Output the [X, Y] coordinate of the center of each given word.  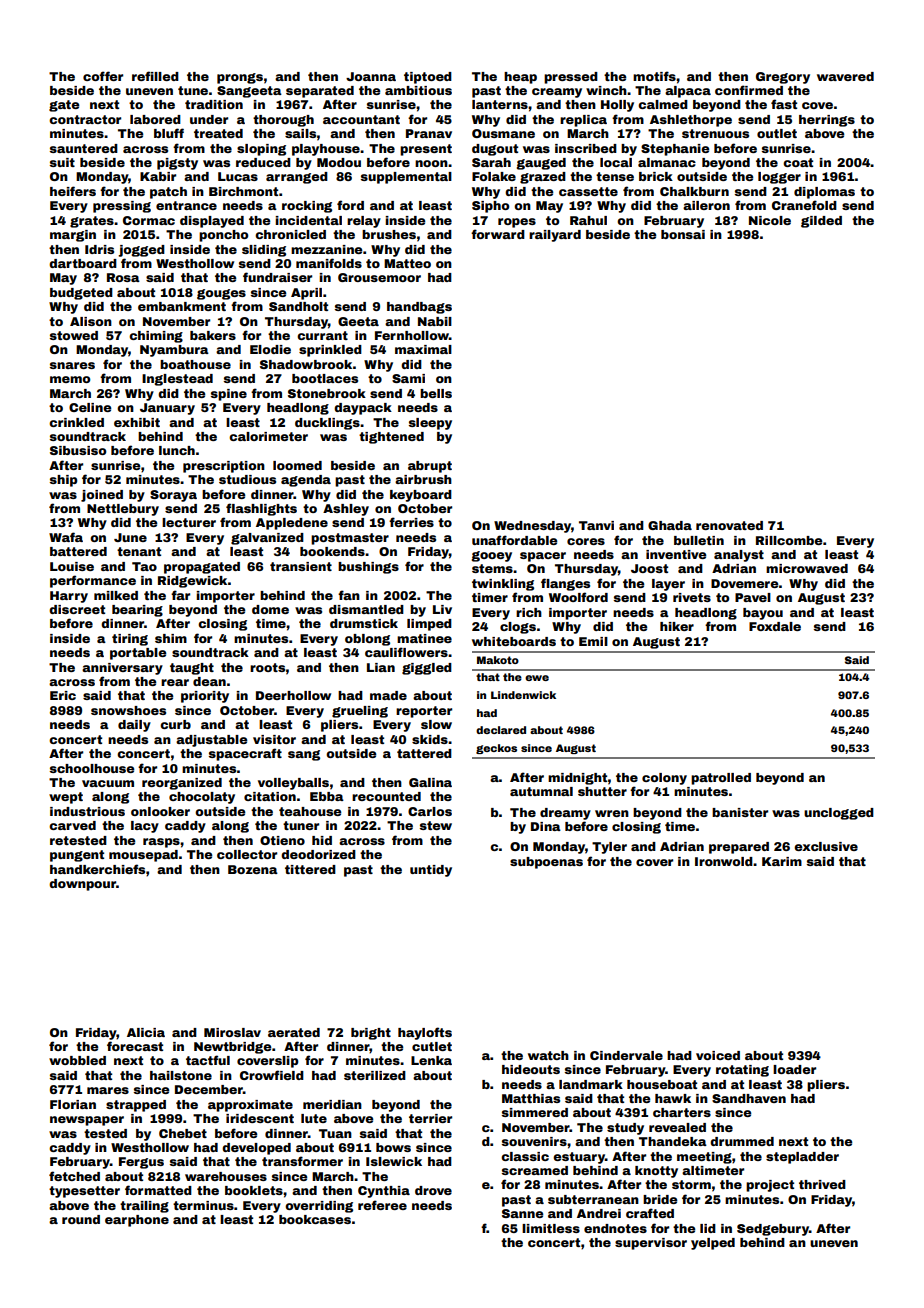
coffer [103, 76]
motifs [654, 76]
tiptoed [428, 78]
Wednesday [532, 527]
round [81, 1219]
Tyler [609, 848]
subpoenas [546, 863]
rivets [692, 597]
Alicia [146, 1032]
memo [70, 379]
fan [349, 595]
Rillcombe [789, 540]
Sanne [522, 1213]
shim [171, 638]
